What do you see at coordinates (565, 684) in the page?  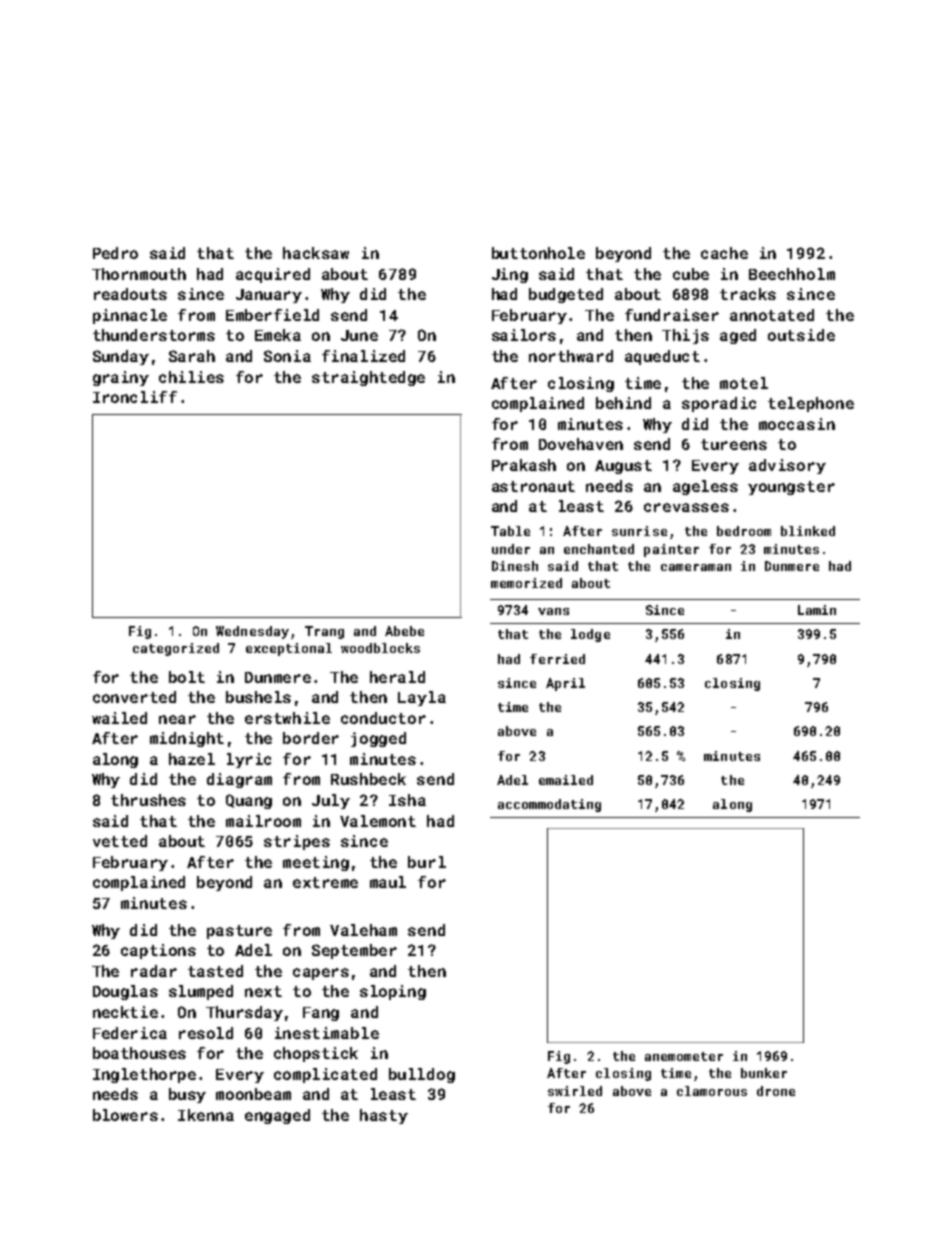 I see `April` at bounding box center [565, 684].
